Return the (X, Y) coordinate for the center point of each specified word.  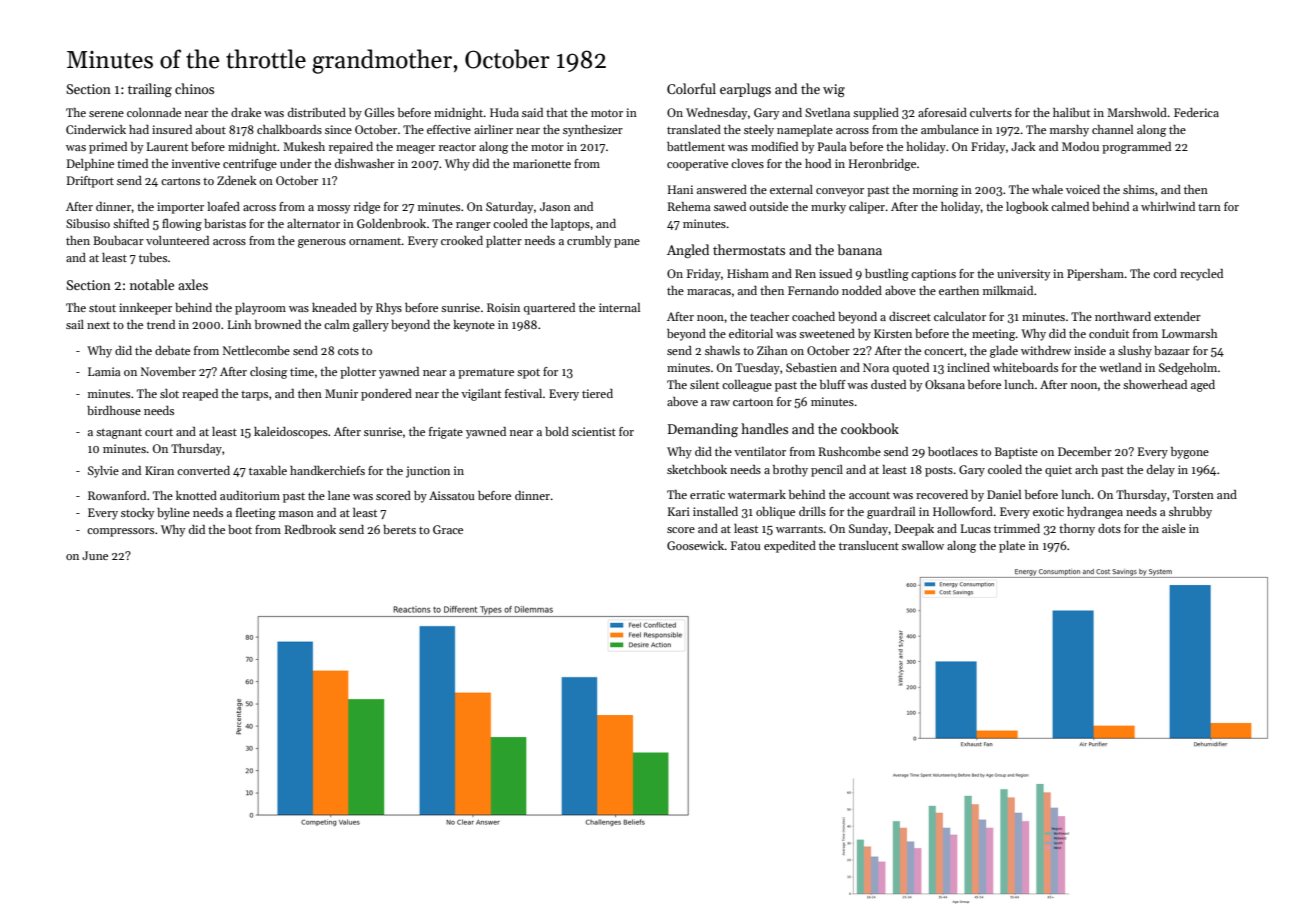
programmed (1136, 148)
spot (528, 374)
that (557, 112)
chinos (194, 88)
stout (102, 308)
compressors (120, 532)
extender (1177, 316)
